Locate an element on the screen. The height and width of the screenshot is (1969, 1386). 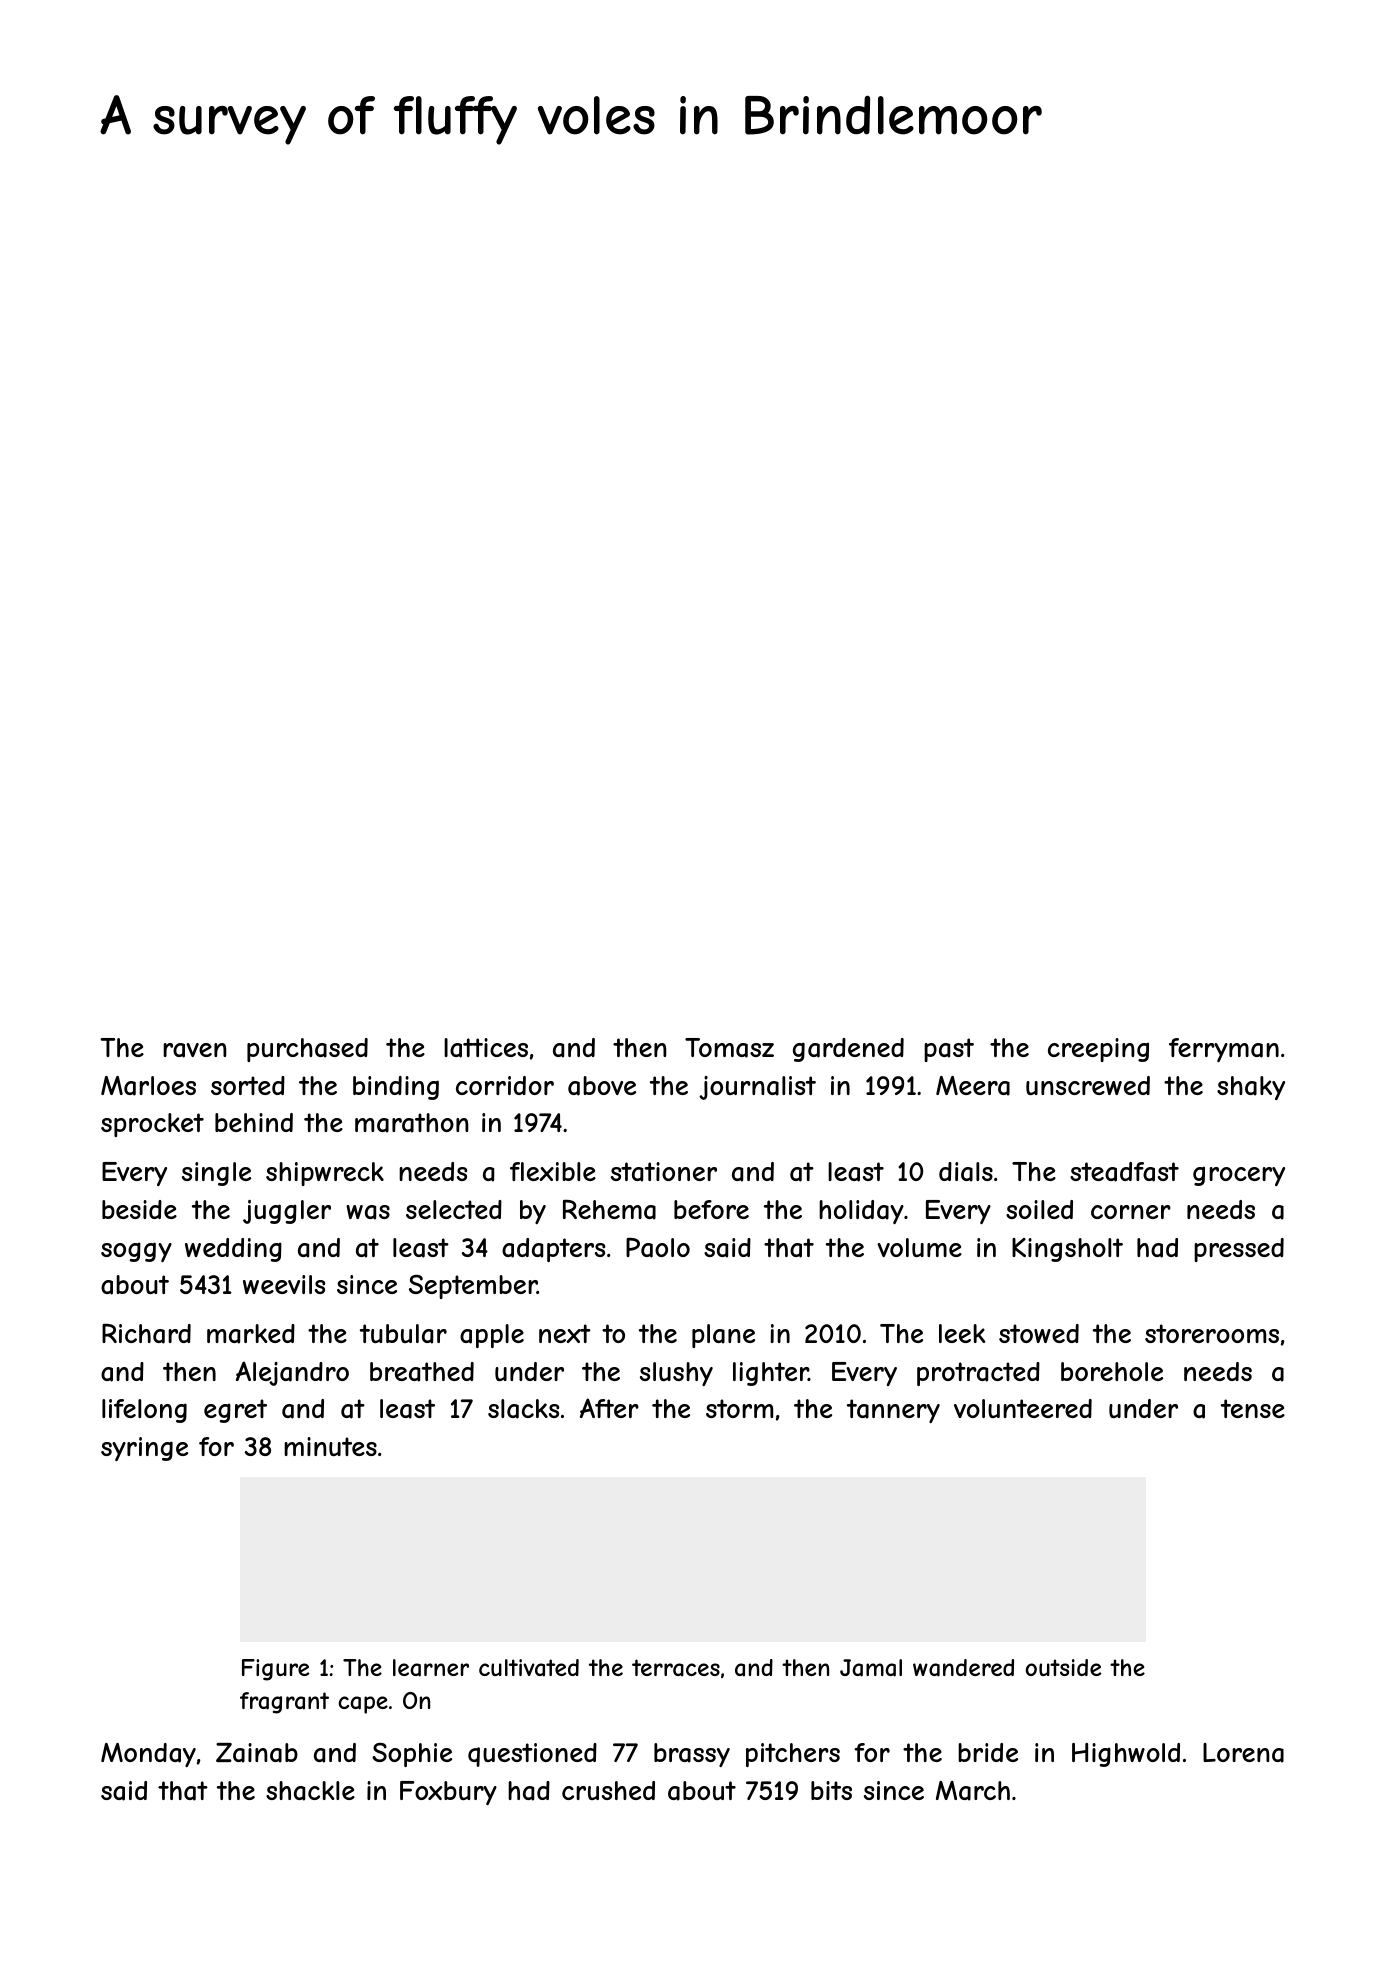
syringe is located at coordinates (144, 1449).
